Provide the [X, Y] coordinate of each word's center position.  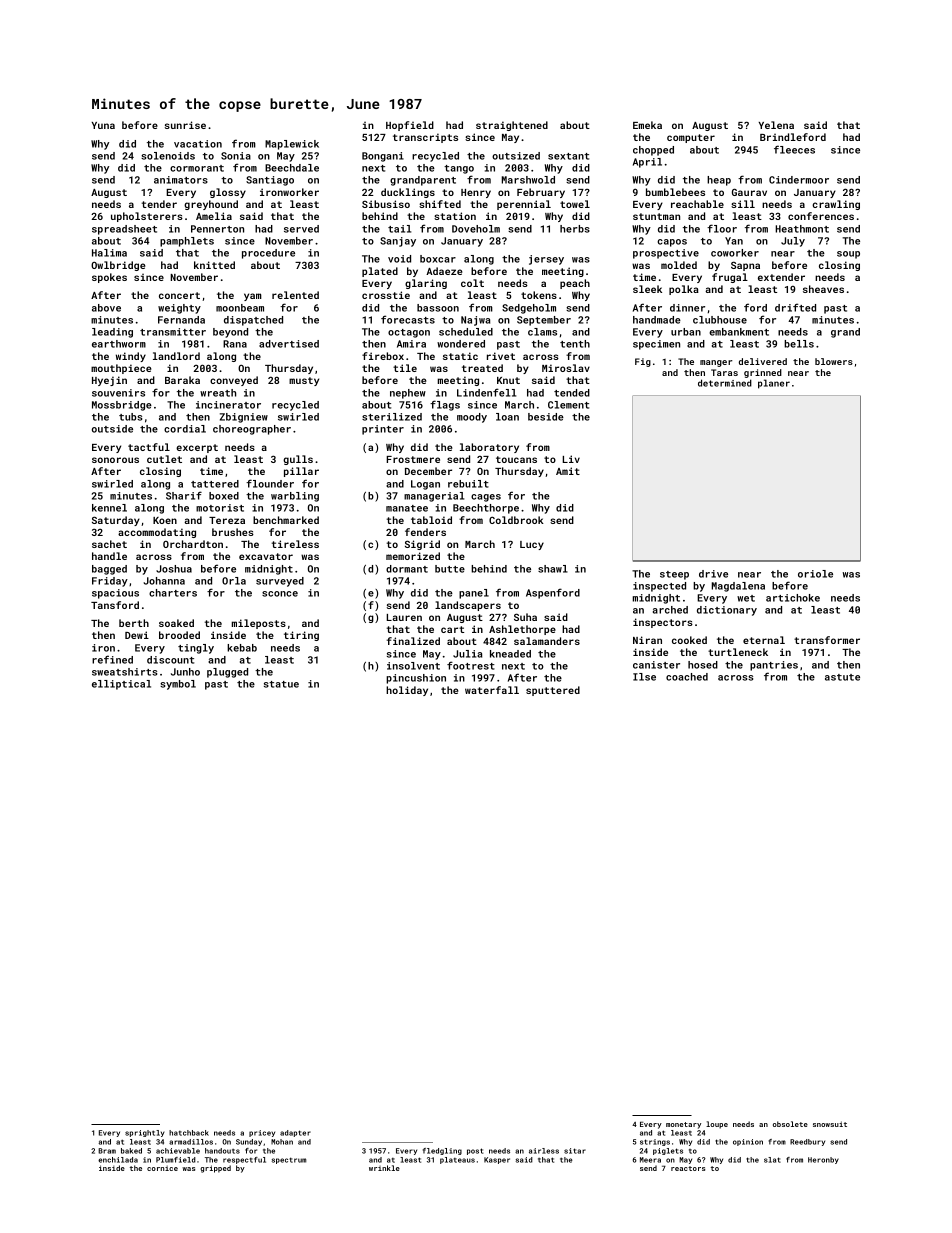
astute [842, 677]
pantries [774, 666]
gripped [215, 1169]
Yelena [776, 125]
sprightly [145, 1133]
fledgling [442, 1151]
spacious [115, 594]
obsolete [790, 1124]
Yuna [103, 125]
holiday [407, 691]
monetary [683, 1125]
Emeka [647, 125]
